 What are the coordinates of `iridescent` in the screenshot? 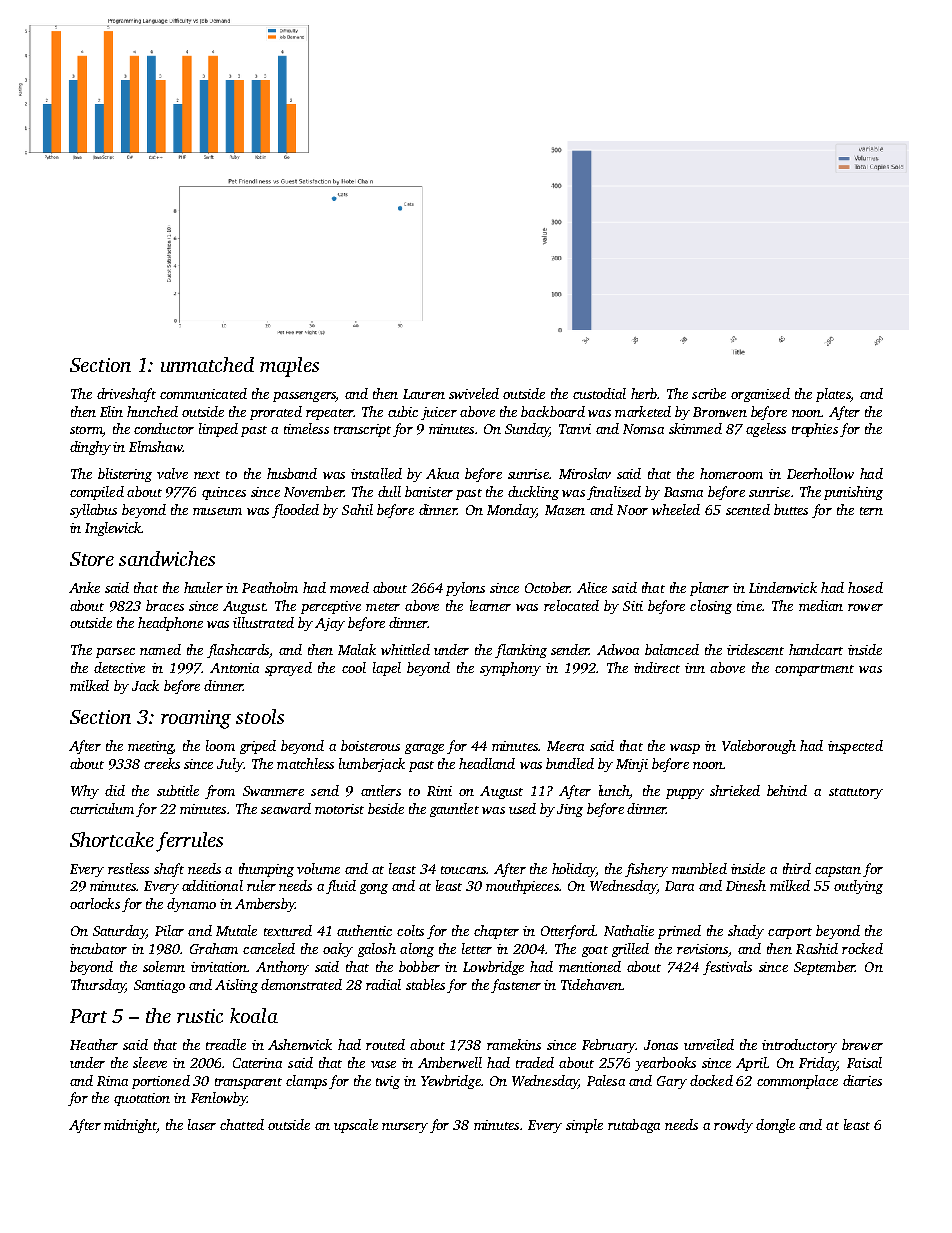 It's located at (755, 649).
